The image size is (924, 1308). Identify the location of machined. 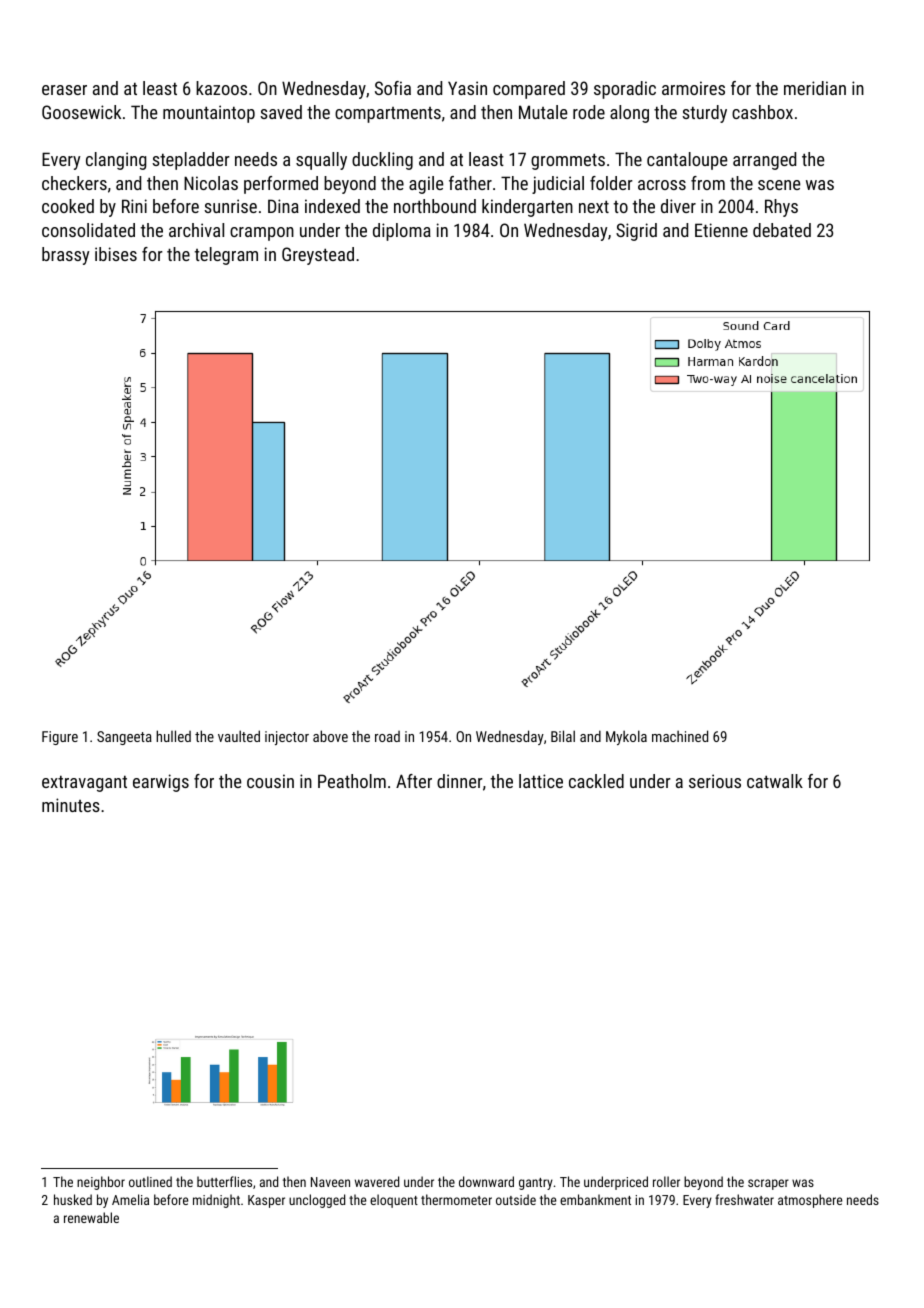
(680, 736).
